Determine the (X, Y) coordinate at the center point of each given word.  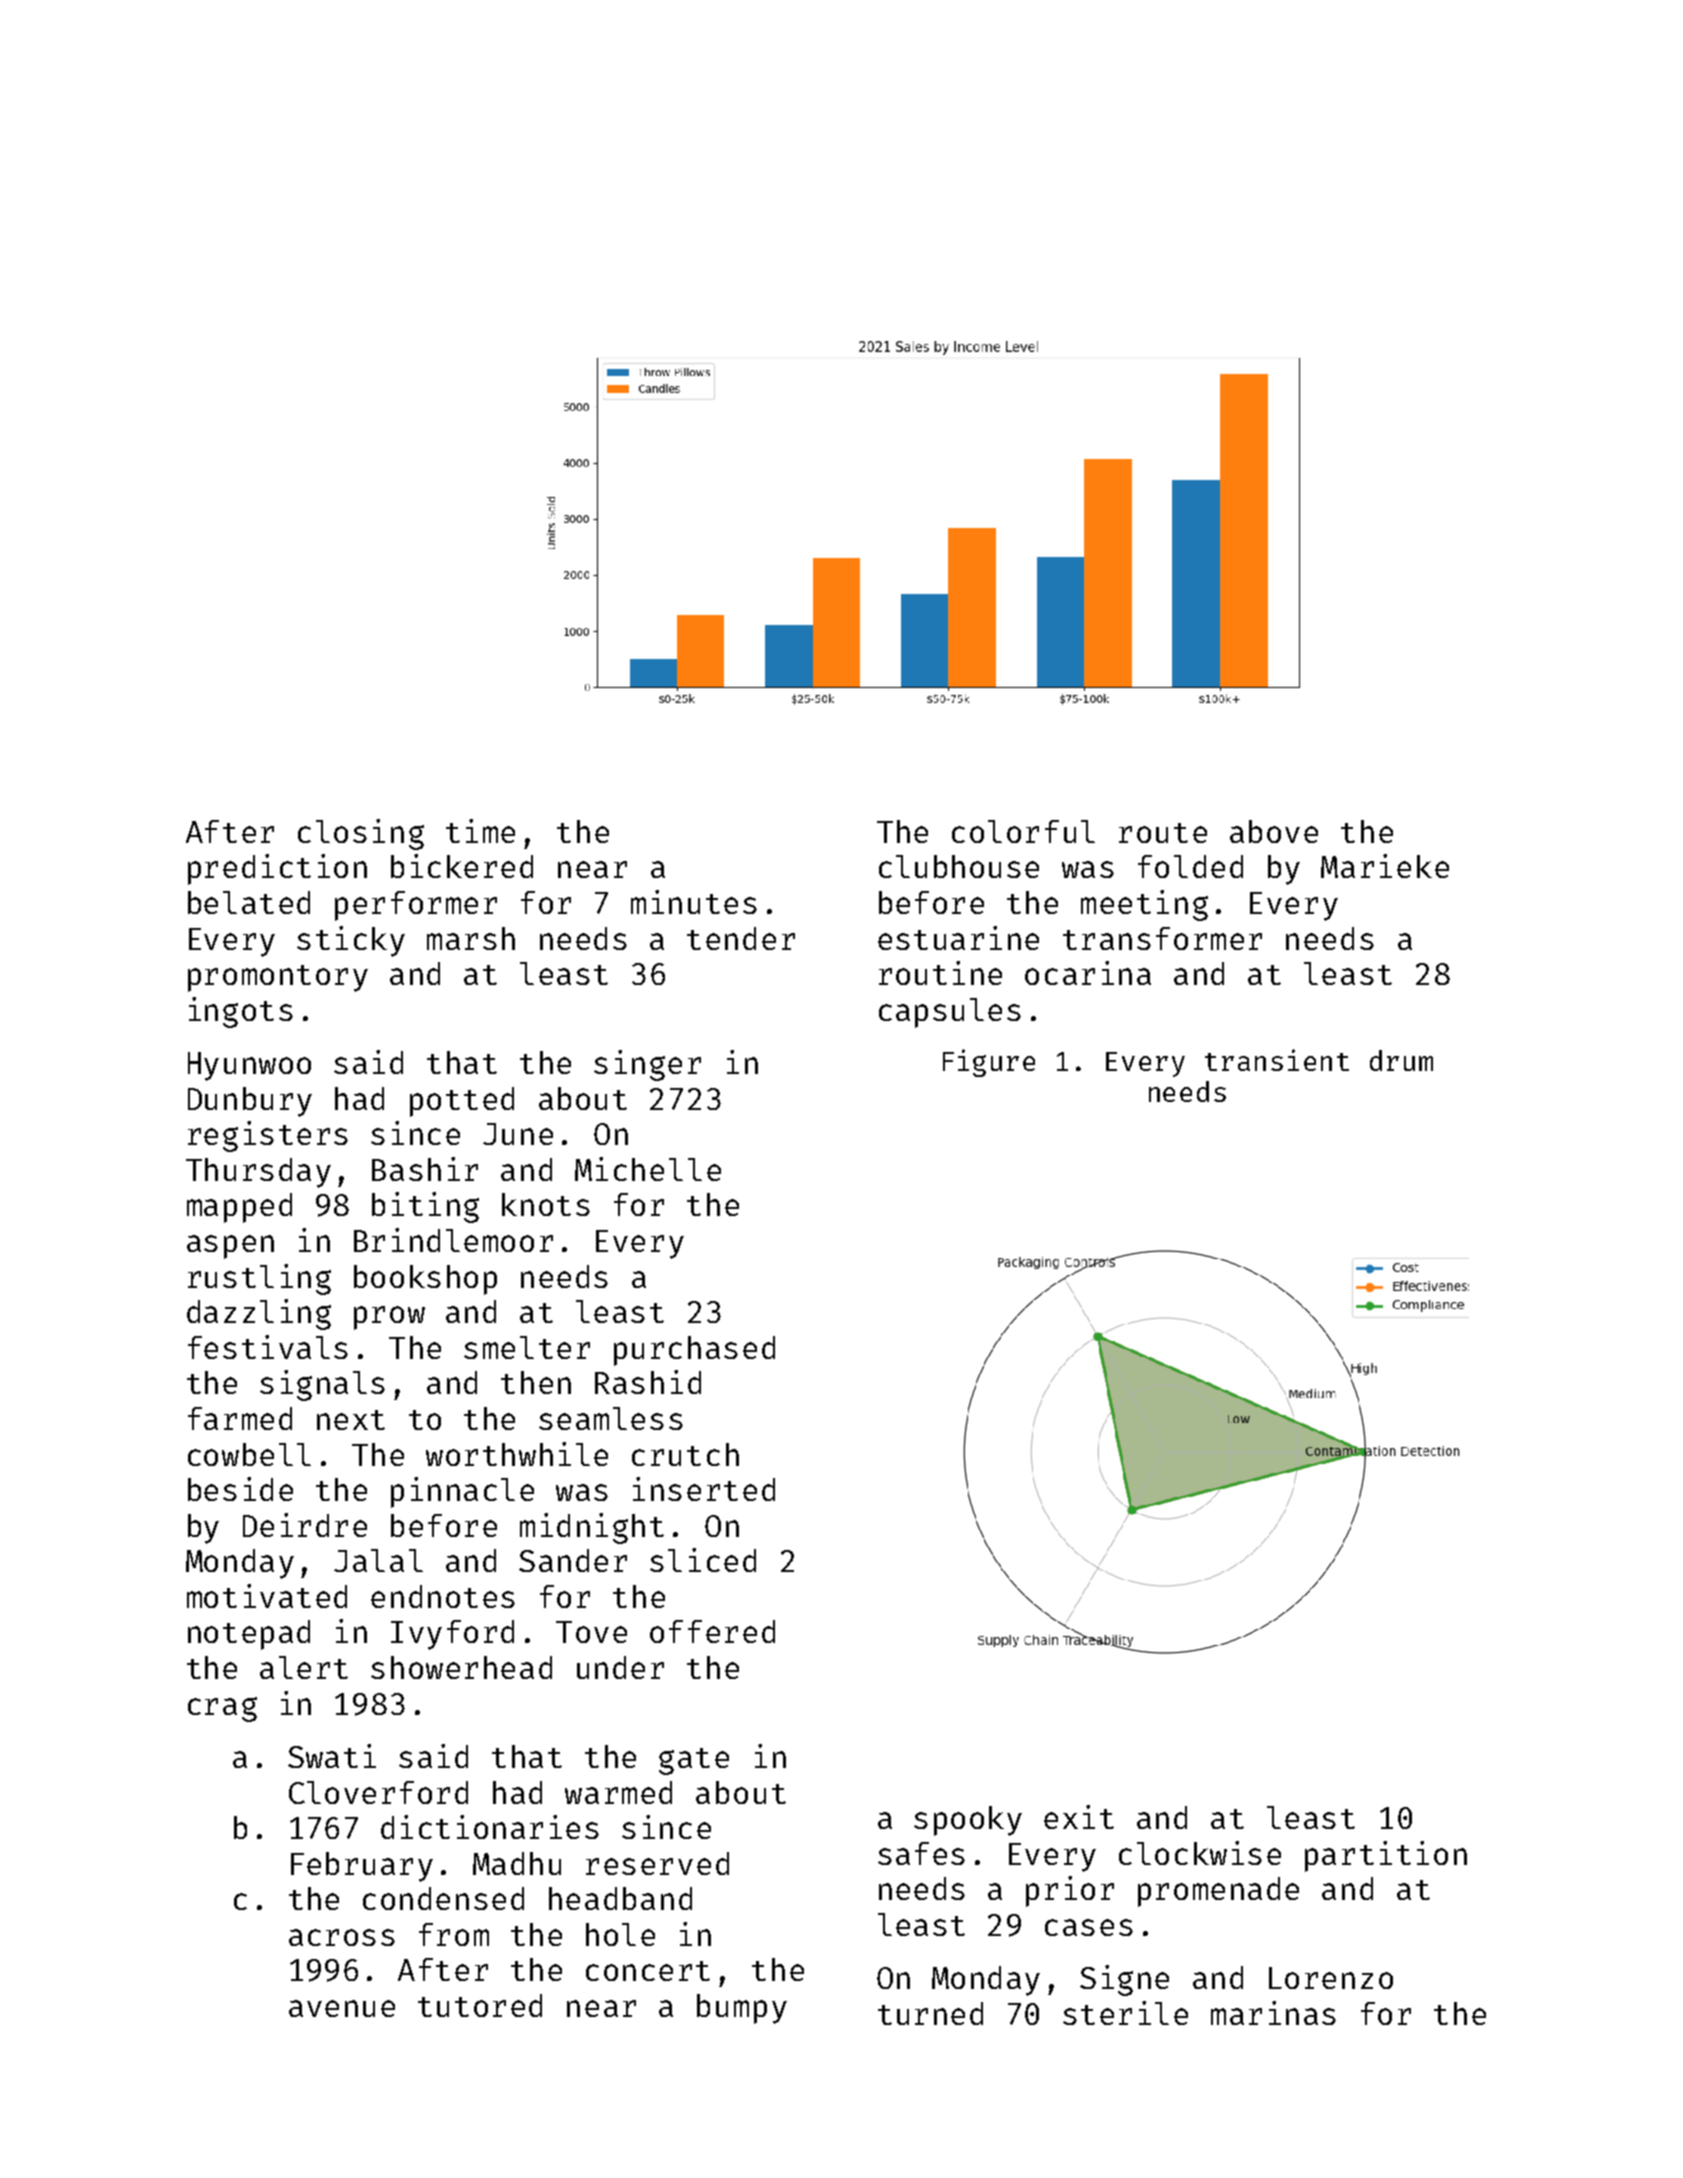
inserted (704, 1489)
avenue (342, 2008)
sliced (703, 1560)
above (1274, 831)
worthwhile (517, 1454)
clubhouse (959, 866)
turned (930, 2013)
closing (361, 834)
